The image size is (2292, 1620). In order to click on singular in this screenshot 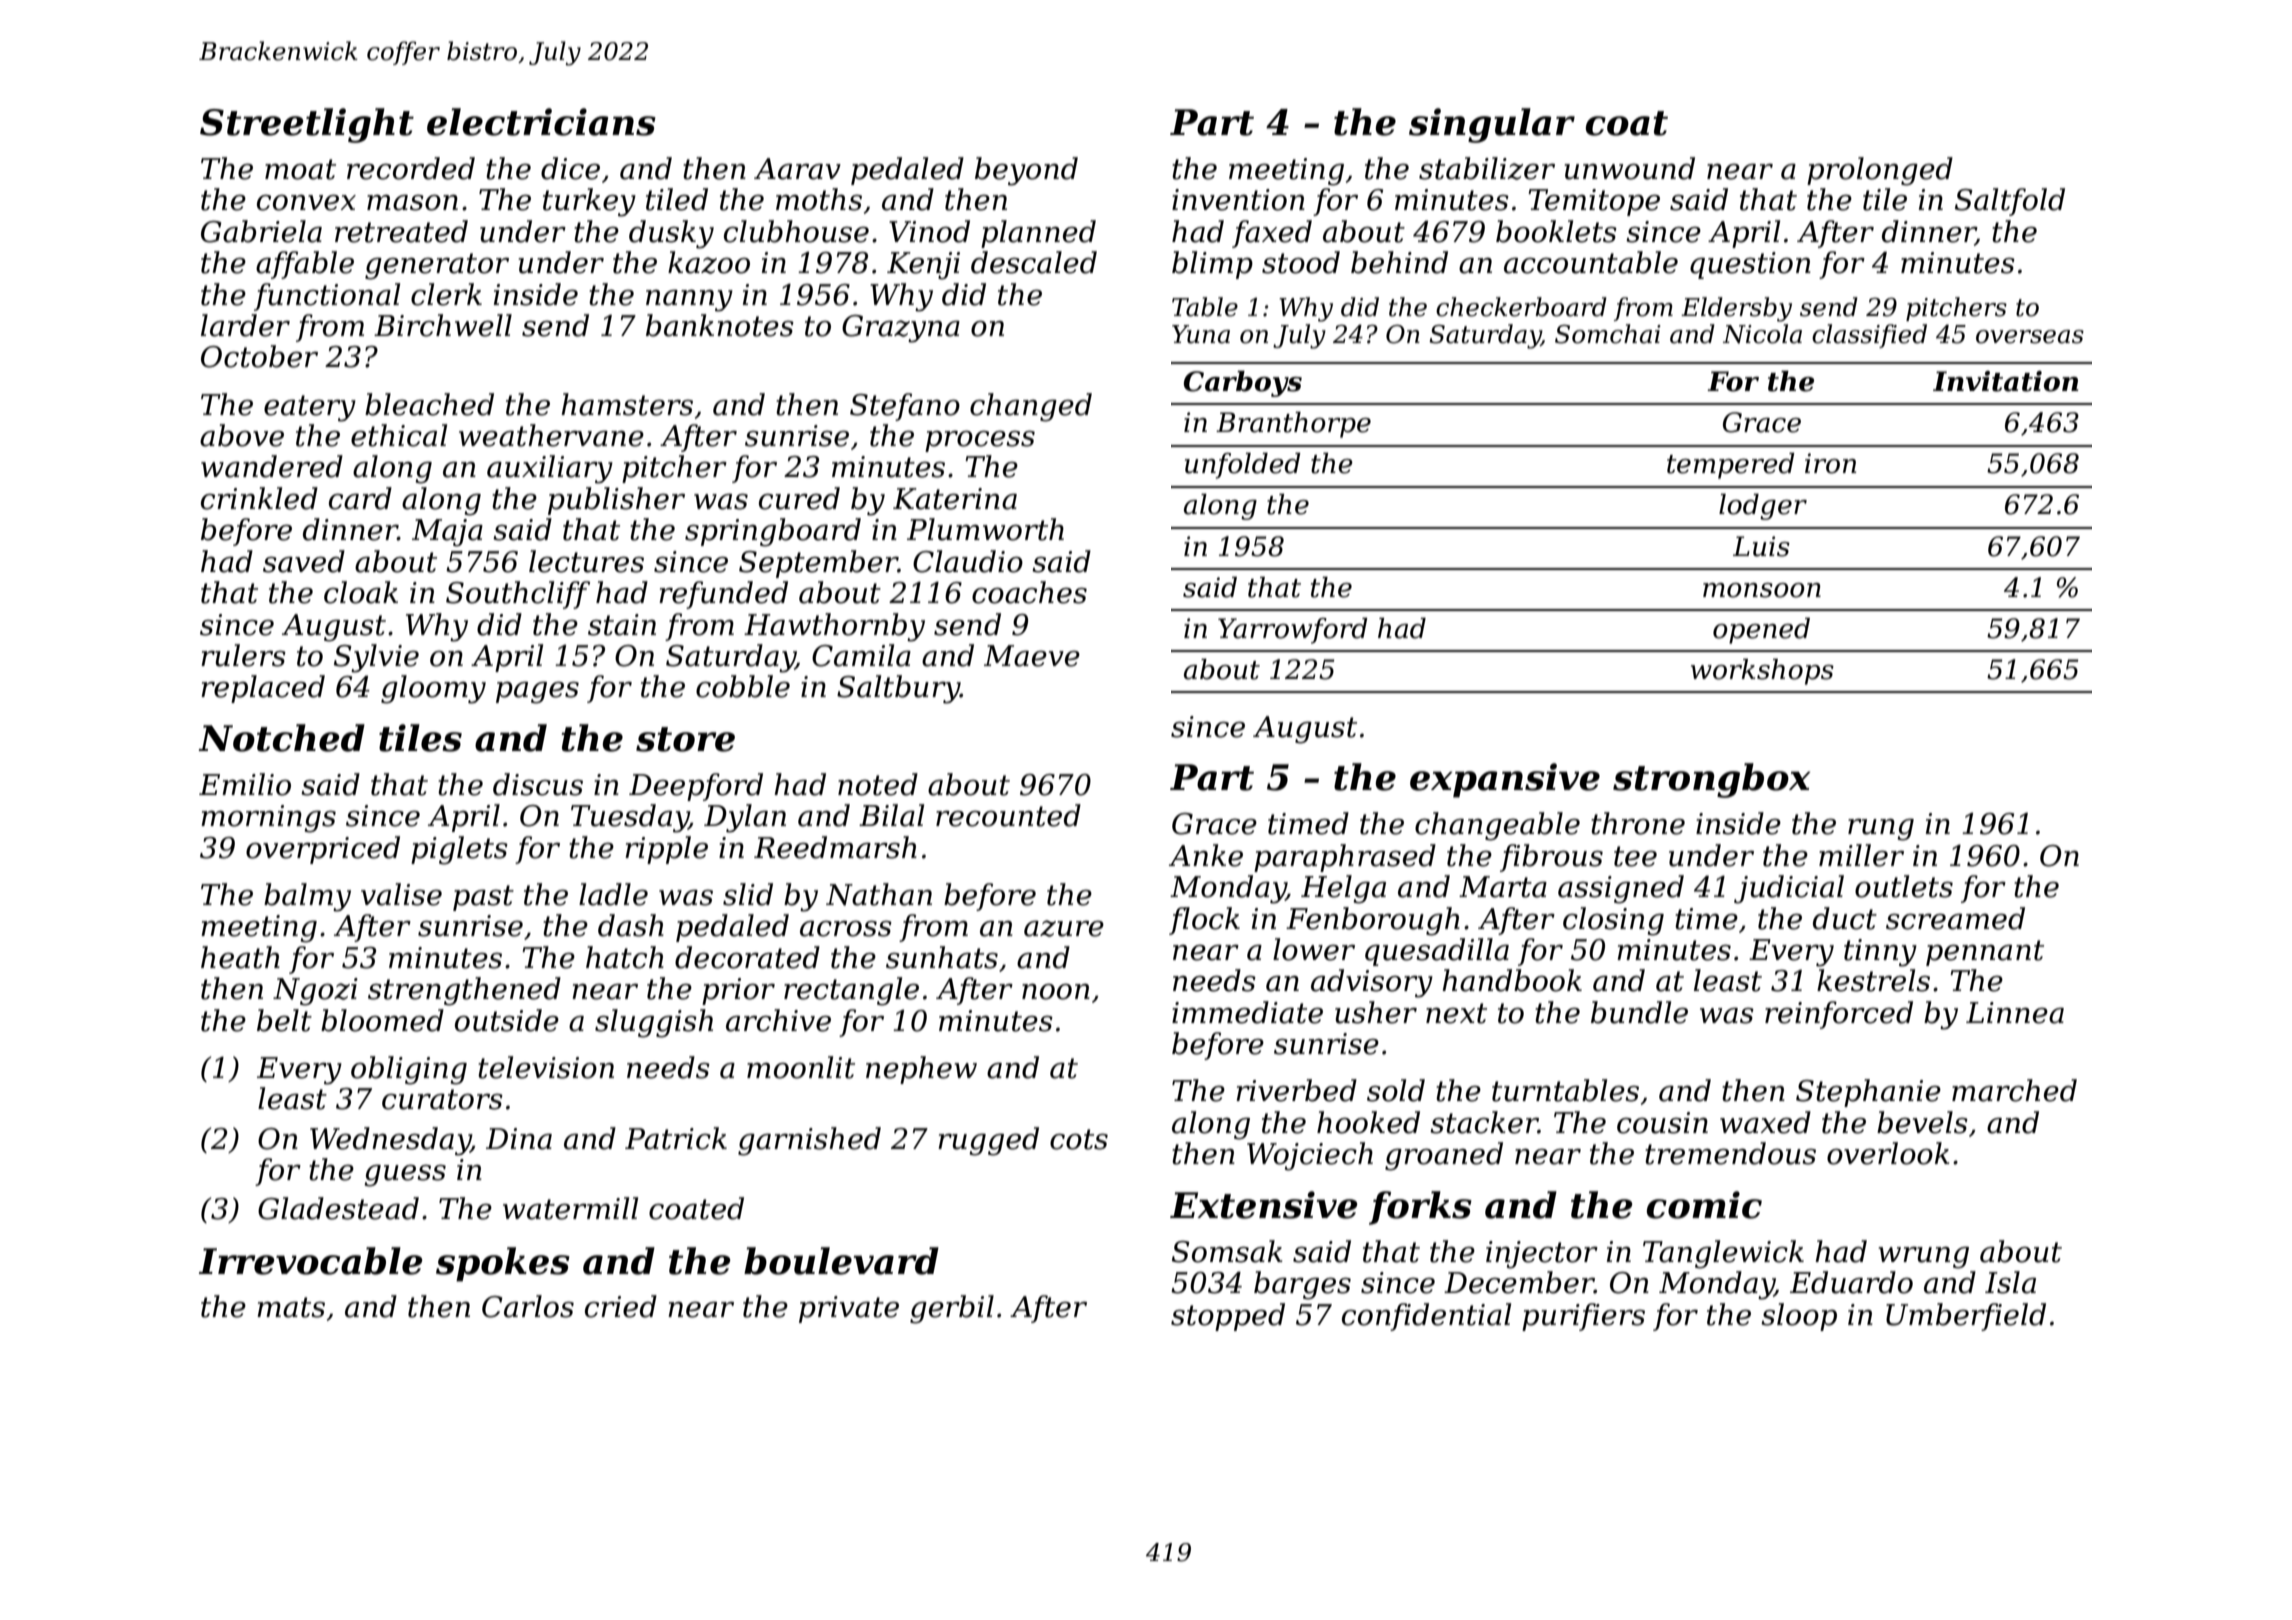, I will do `click(1492, 125)`.
